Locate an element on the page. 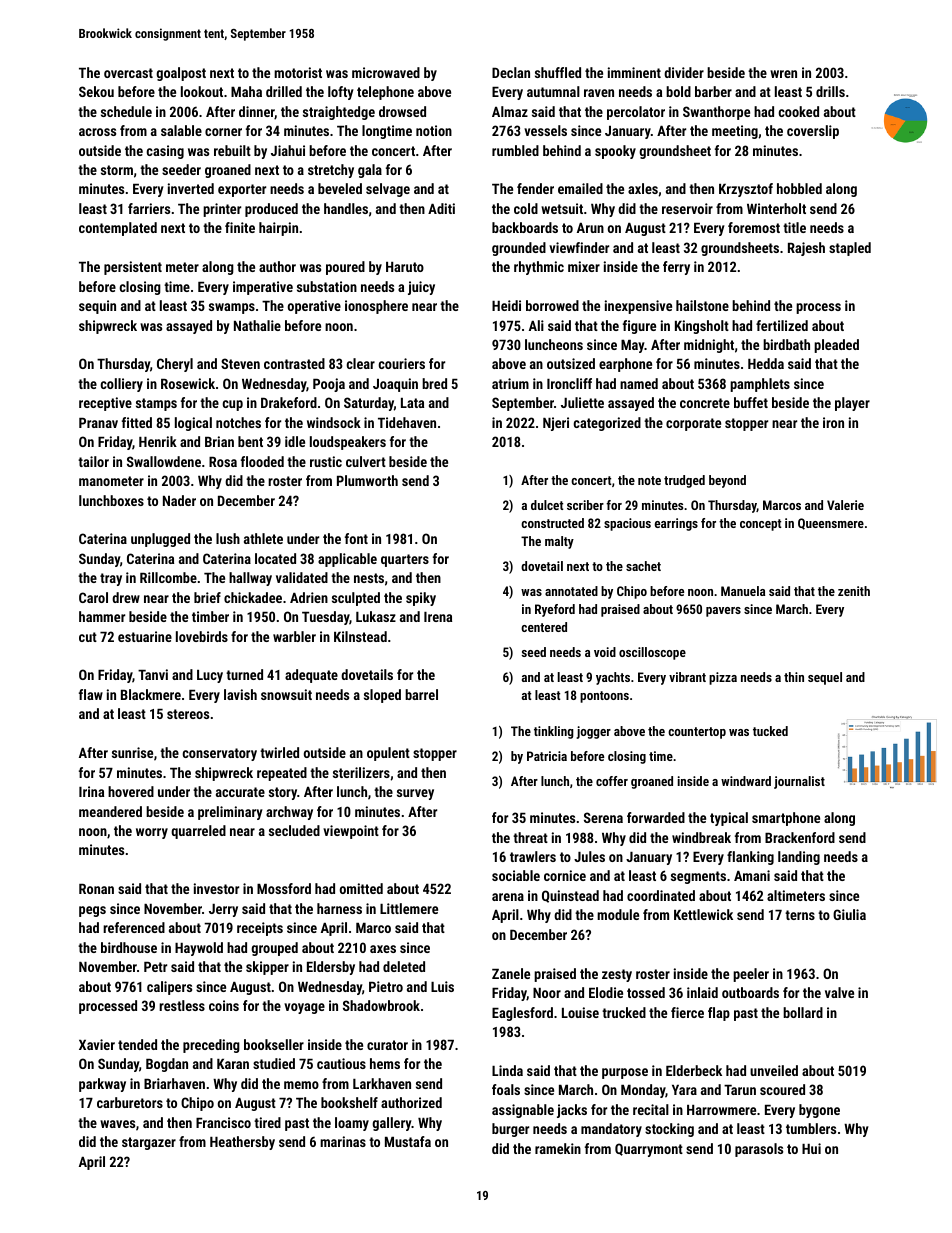 The image size is (952, 1233). Tidehaven is located at coordinates (407, 422).
